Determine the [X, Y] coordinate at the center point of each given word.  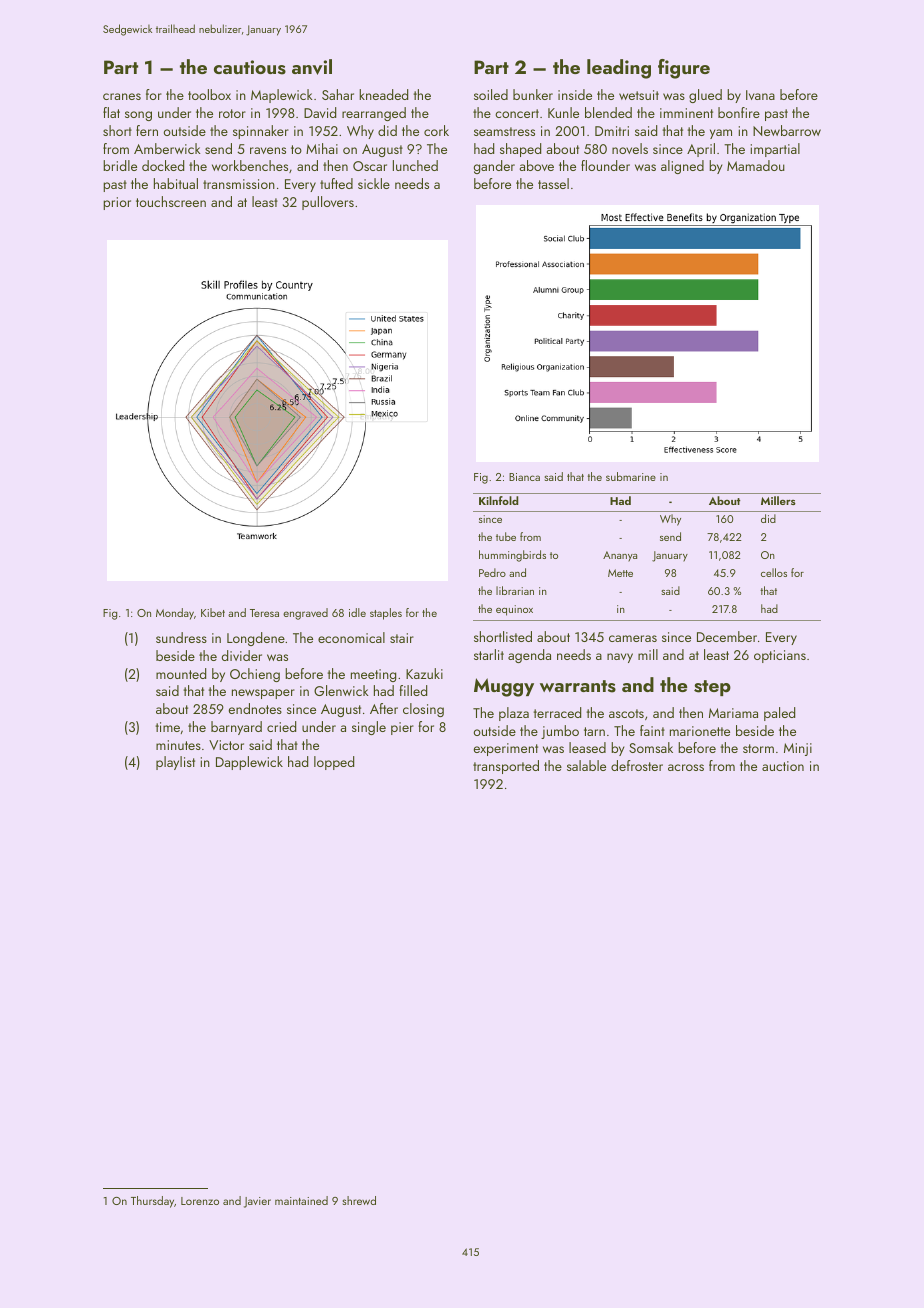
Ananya [620, 556]
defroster [637, 765]
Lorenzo [200, 1201]
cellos [774, 572]
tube [506, 536]
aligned [682, 167]
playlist [175, 763]
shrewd [359, 1200]
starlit [489, 654]
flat [111, 112]
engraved [305, 614]
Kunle [563, 112]
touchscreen [171, 201]
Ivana [760, 95]
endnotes [255, 708]
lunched [415, 165]
